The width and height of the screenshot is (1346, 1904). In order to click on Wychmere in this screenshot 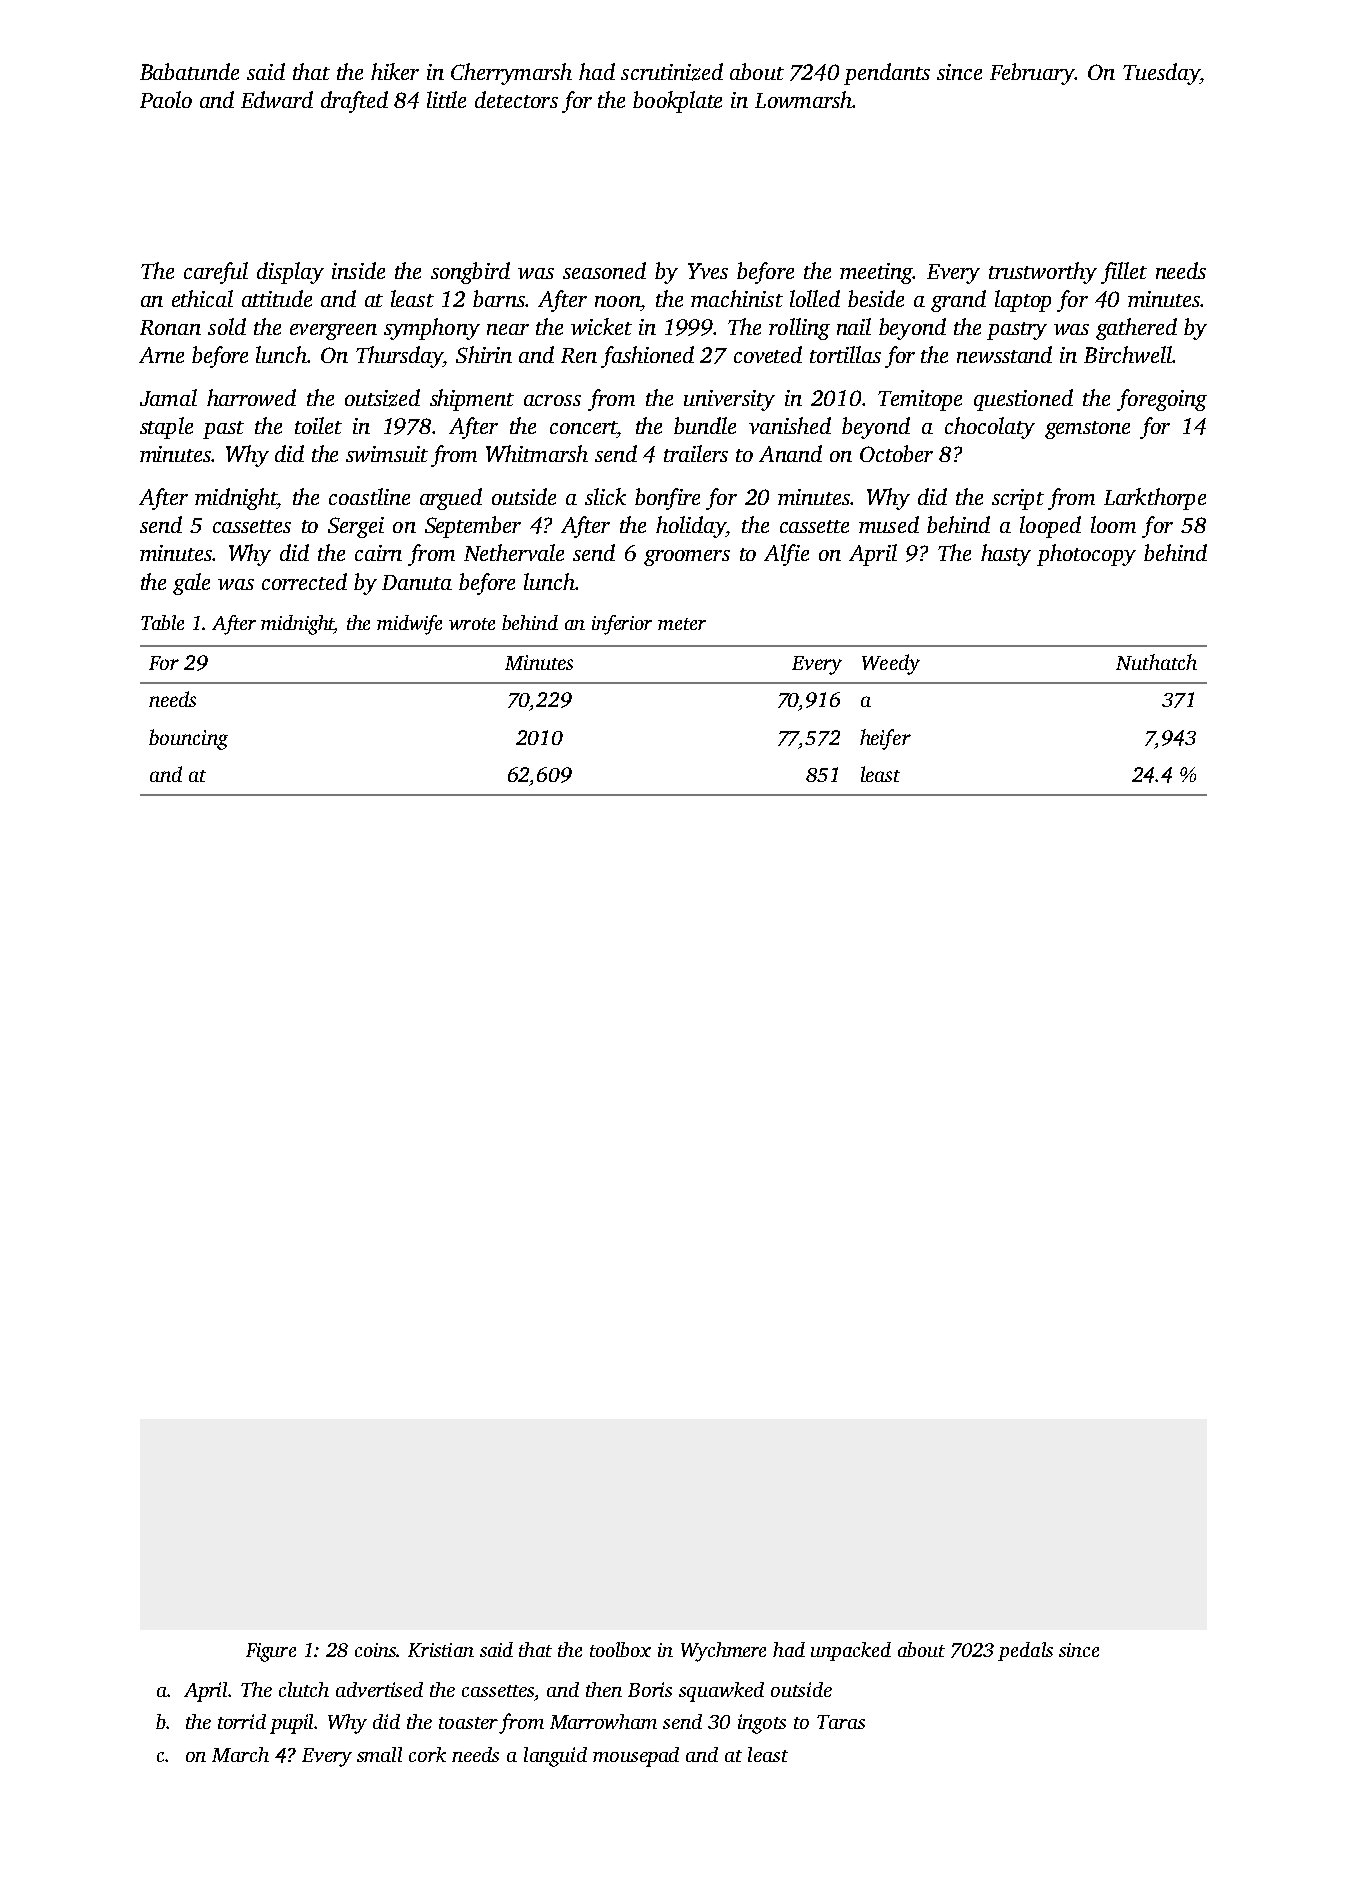, I will do `click(723, 1652)`.
